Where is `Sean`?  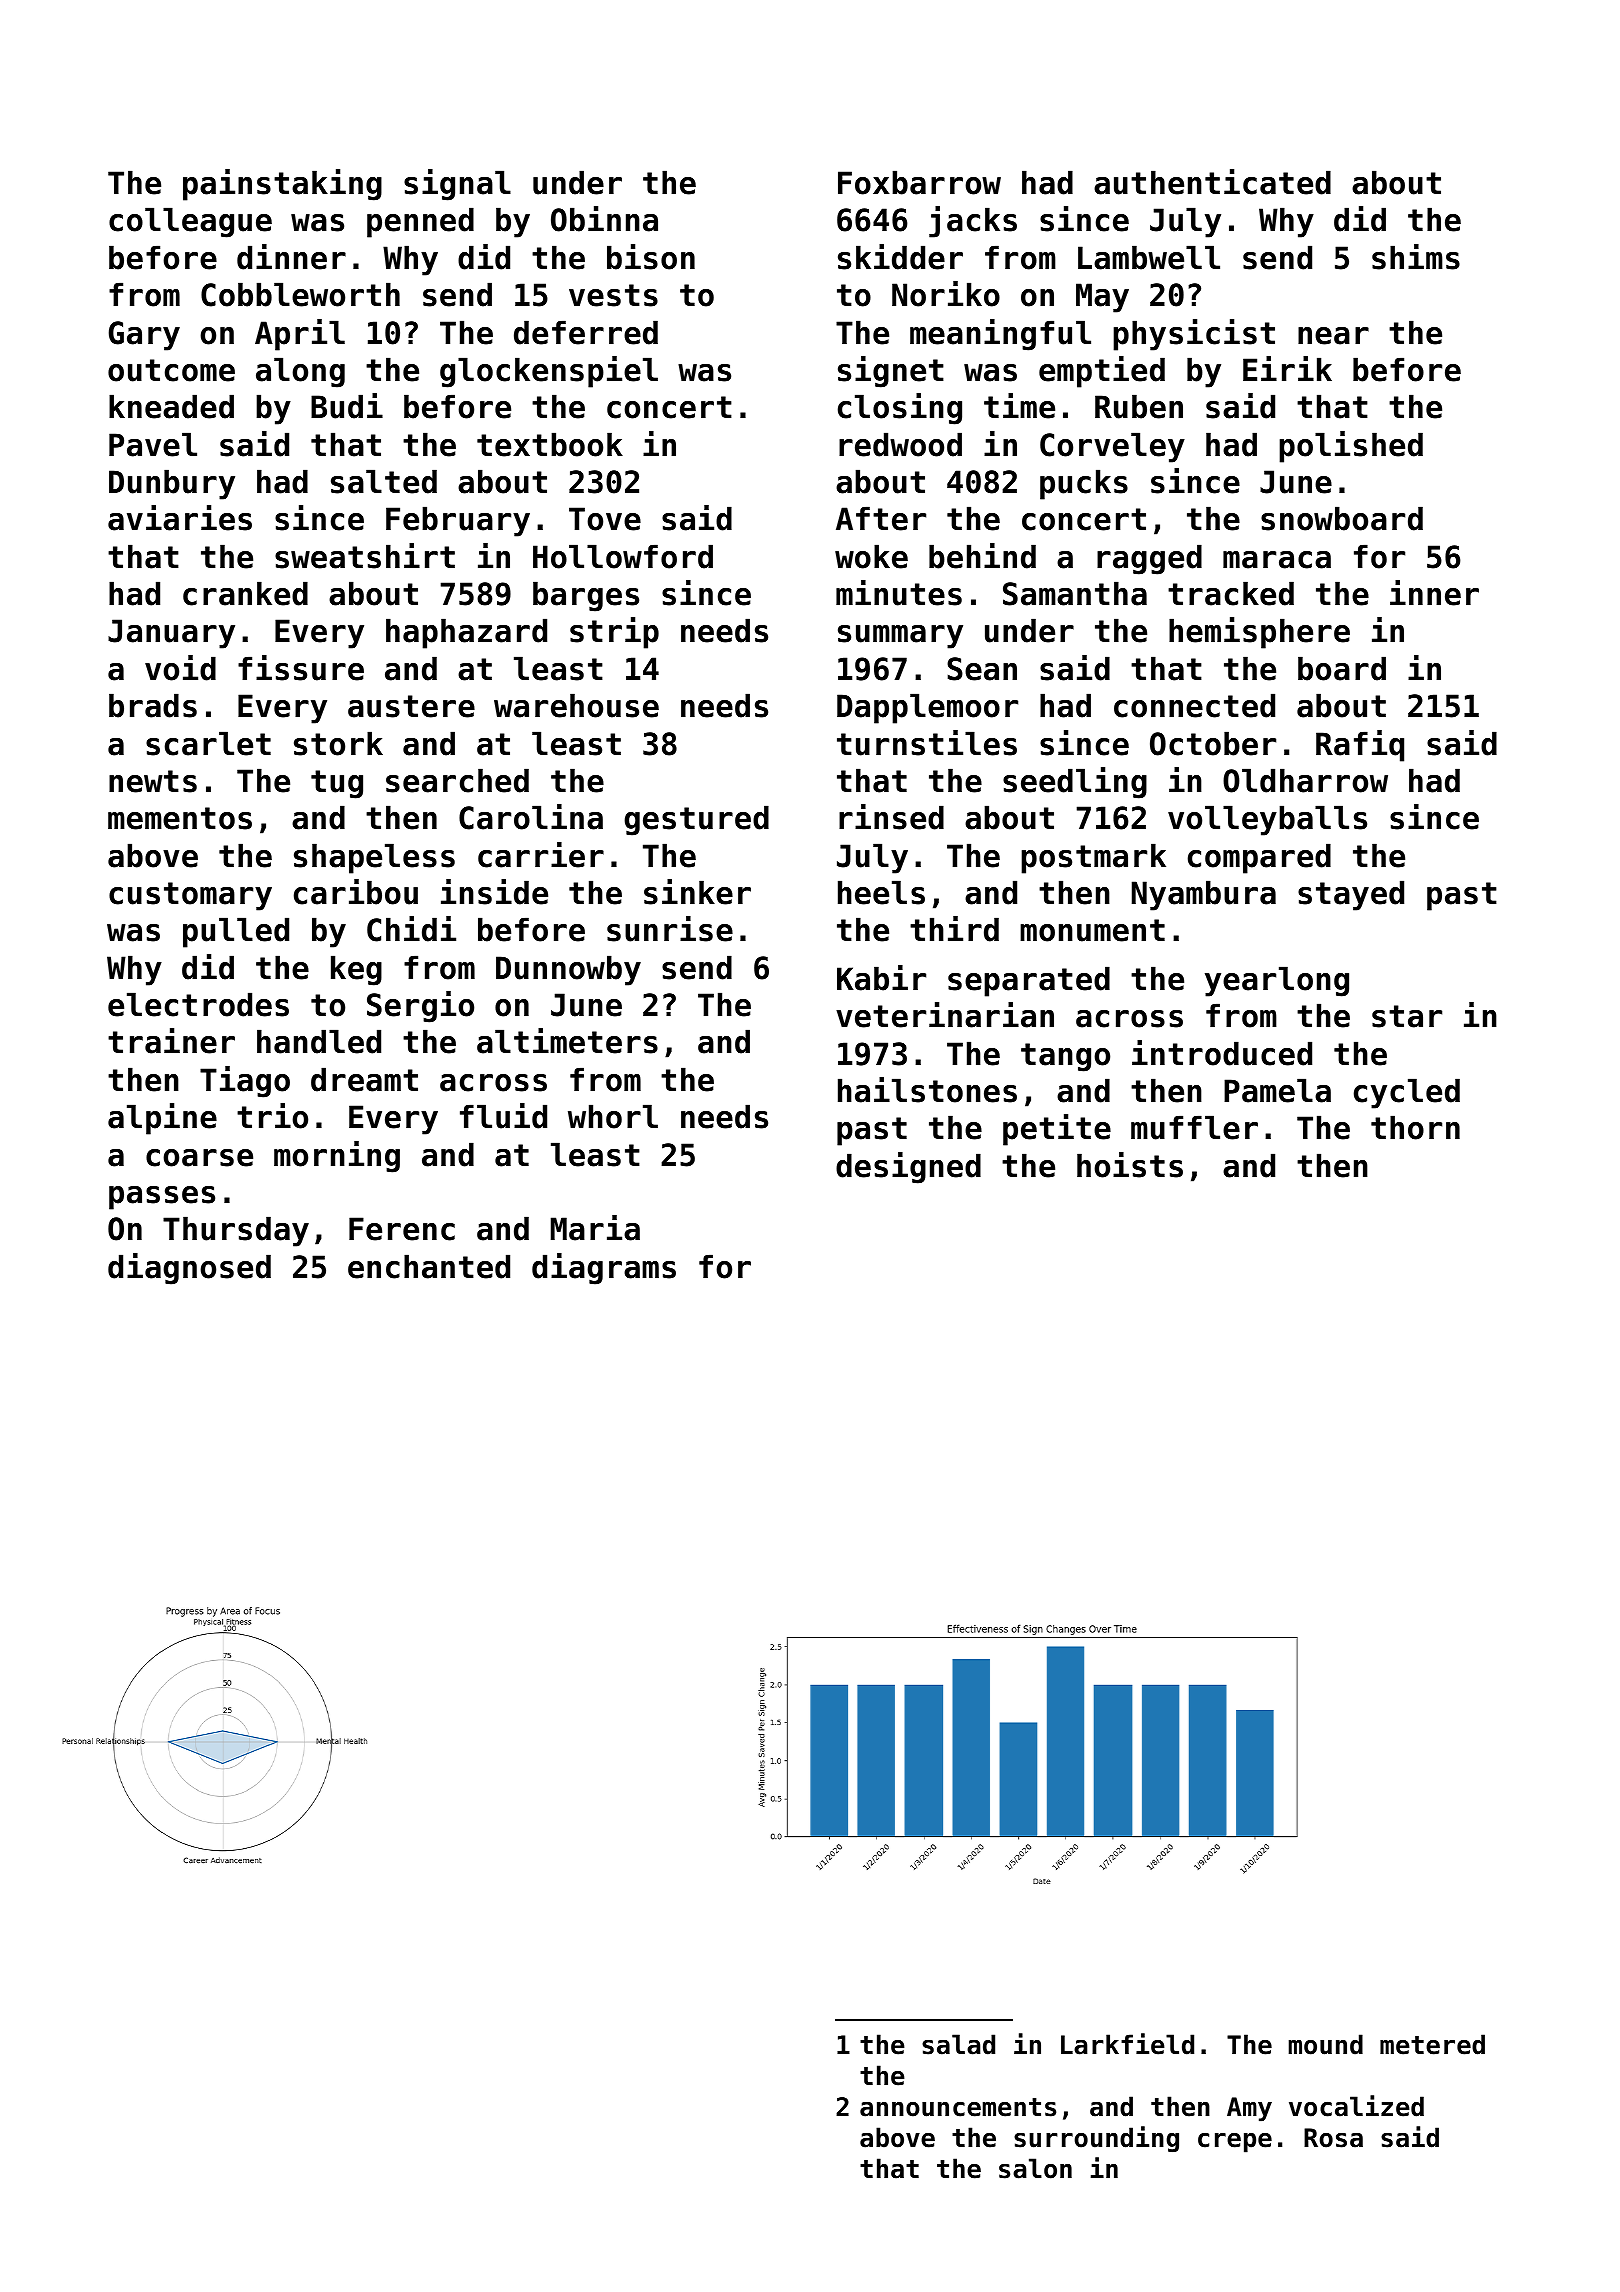
Sean is located at coordinates (982, 669).
